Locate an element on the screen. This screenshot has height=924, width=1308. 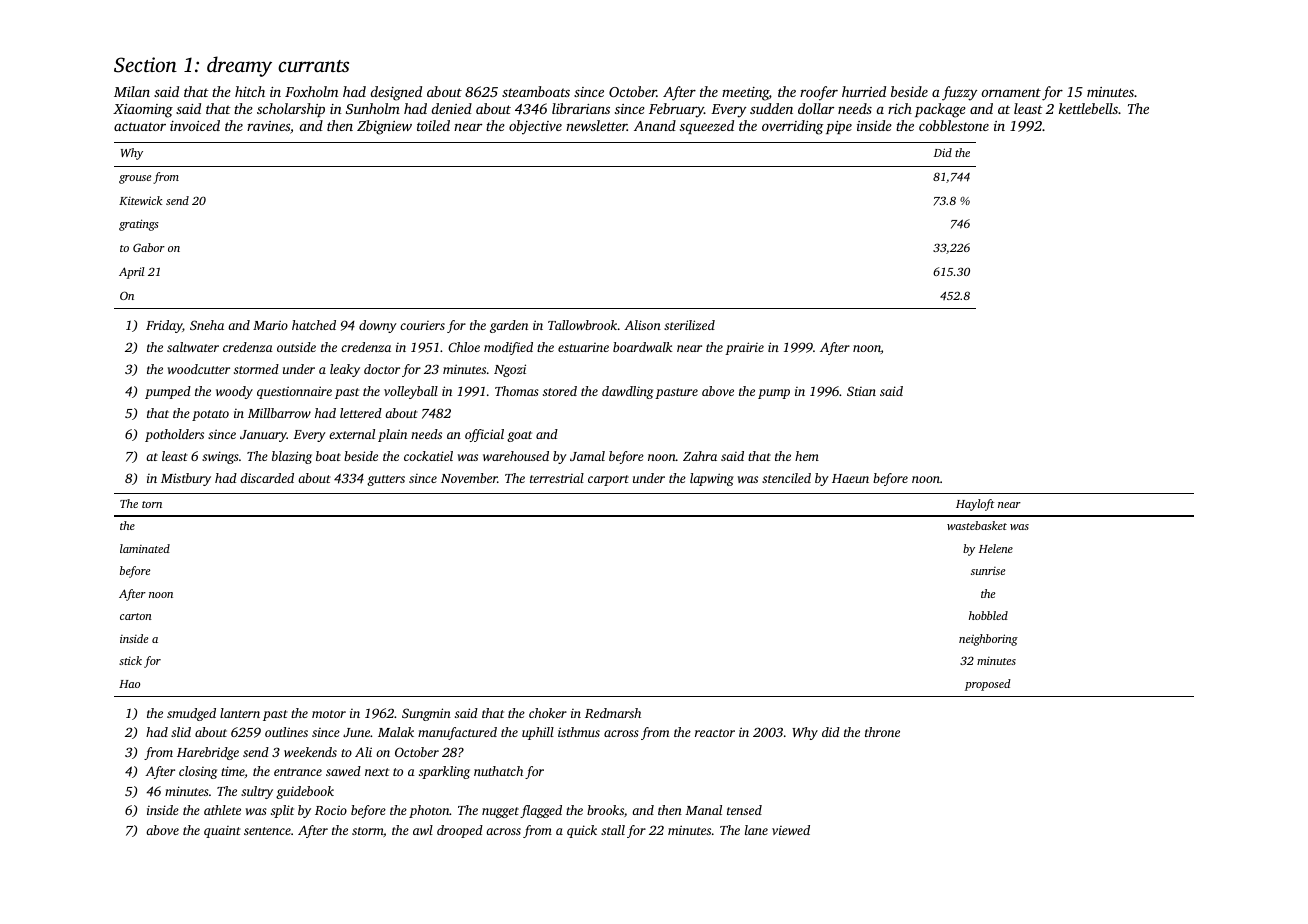
stenciled is located at coordinates (786, 478).
